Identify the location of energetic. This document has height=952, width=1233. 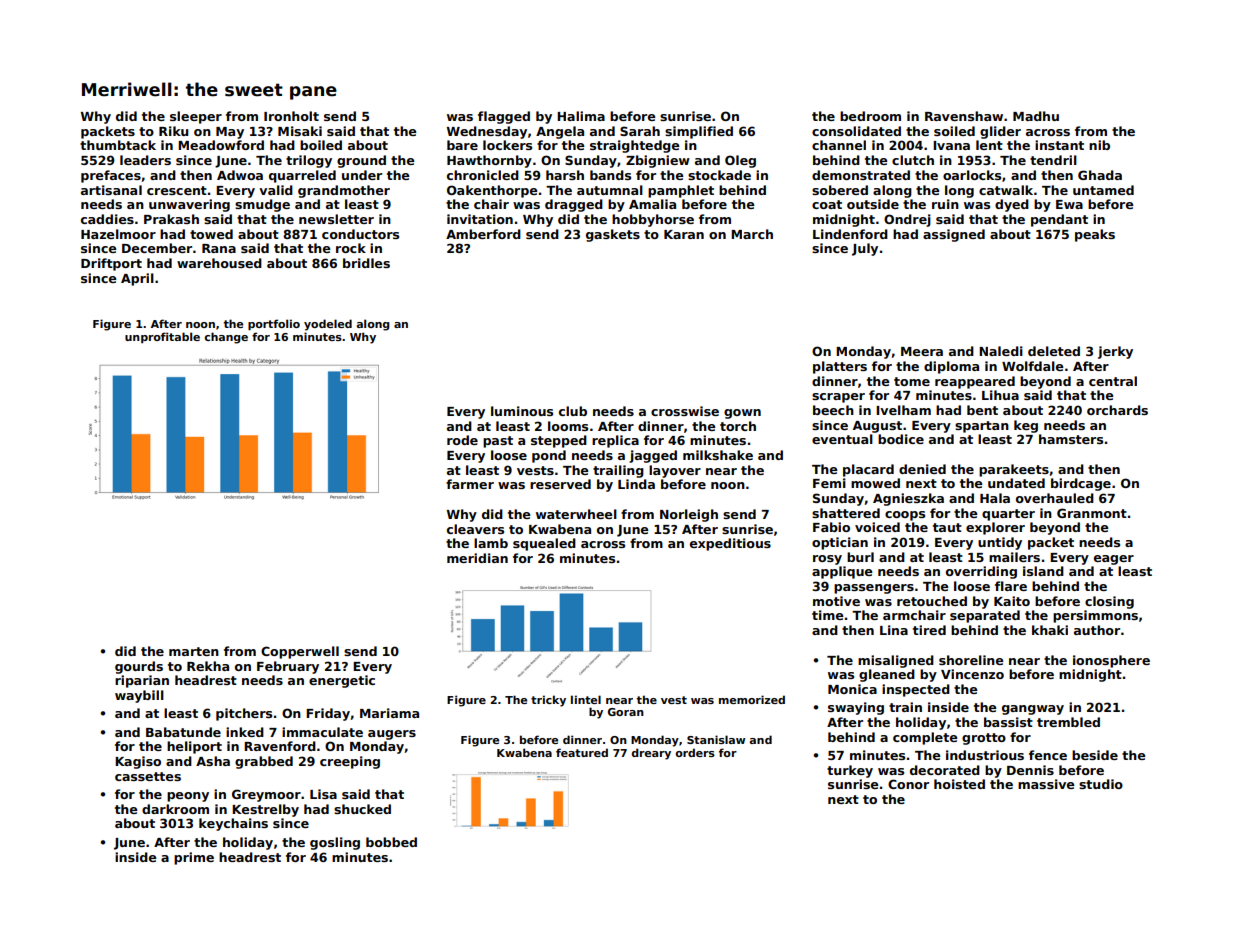
(342, 681).
